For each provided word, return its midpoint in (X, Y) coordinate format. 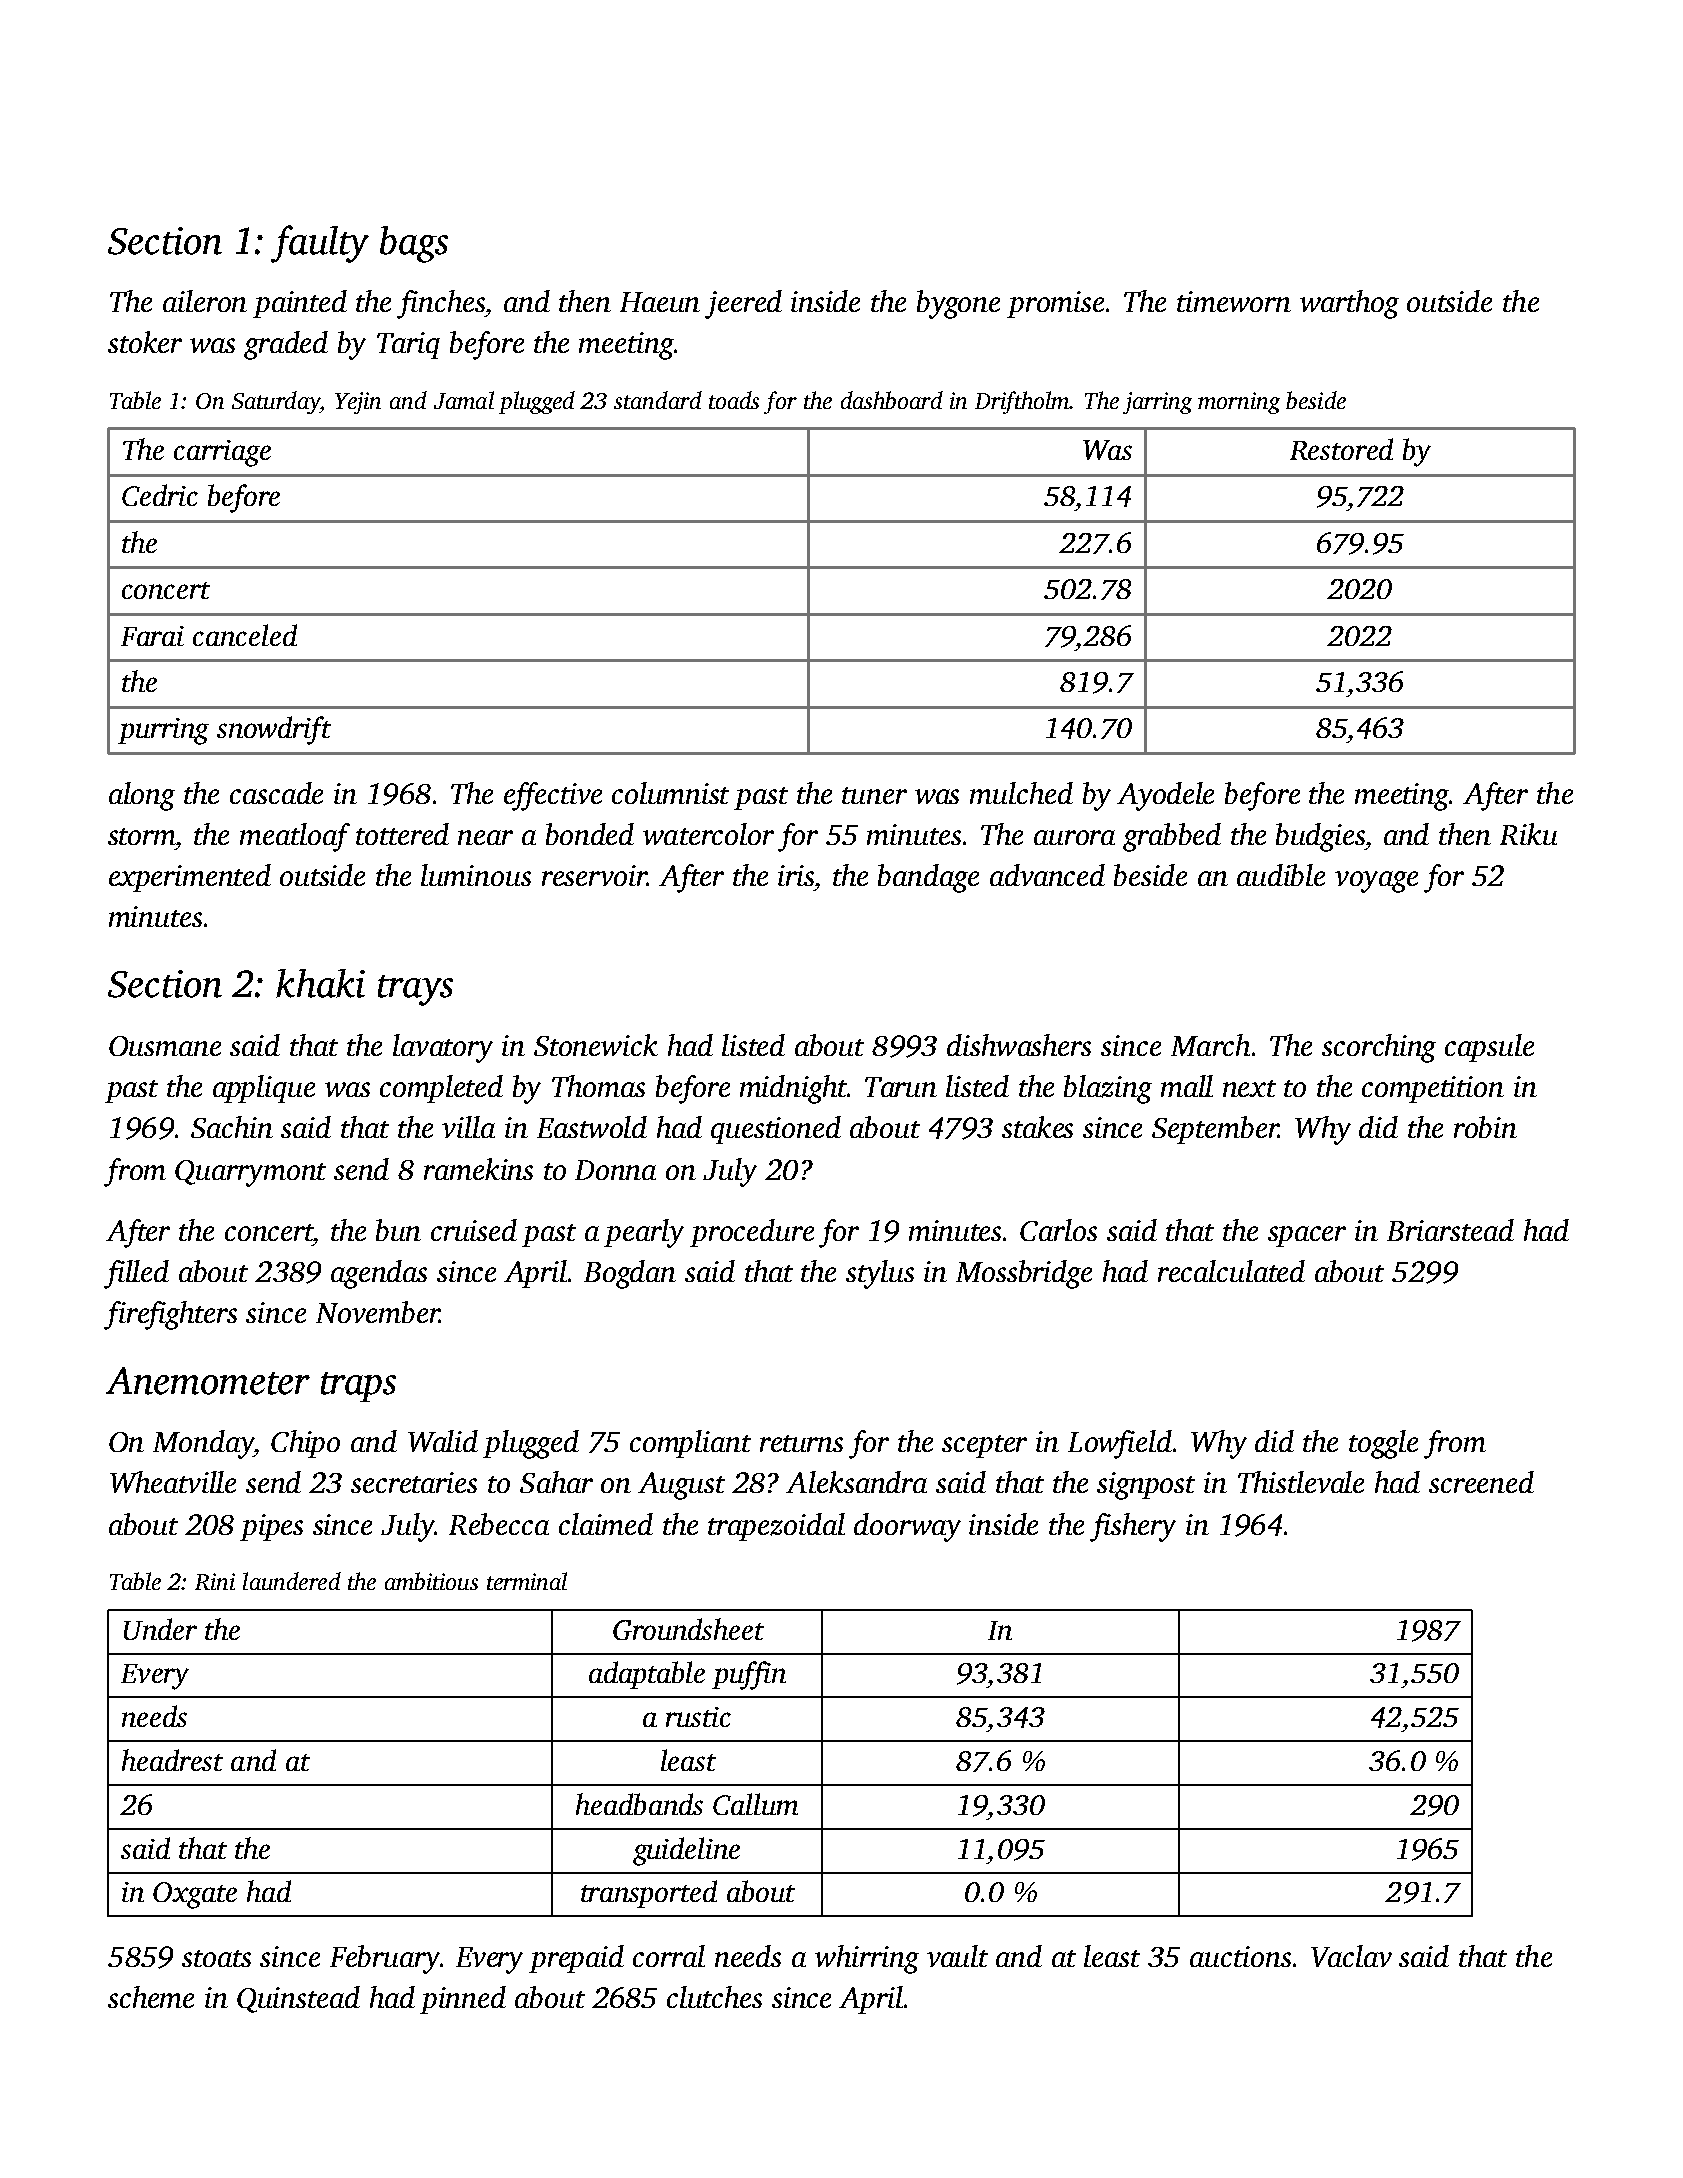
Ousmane (165, 1046)
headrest (172, 1760)
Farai (152, 636)
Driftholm (1022, 402)
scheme (151, 1997)
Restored (1341, 449)
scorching (1379, 1048)
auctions (1240, 1956)
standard (658, 400)
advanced (1047, 875)
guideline (686, 1851)
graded (286, 345)
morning (1239, 403)
